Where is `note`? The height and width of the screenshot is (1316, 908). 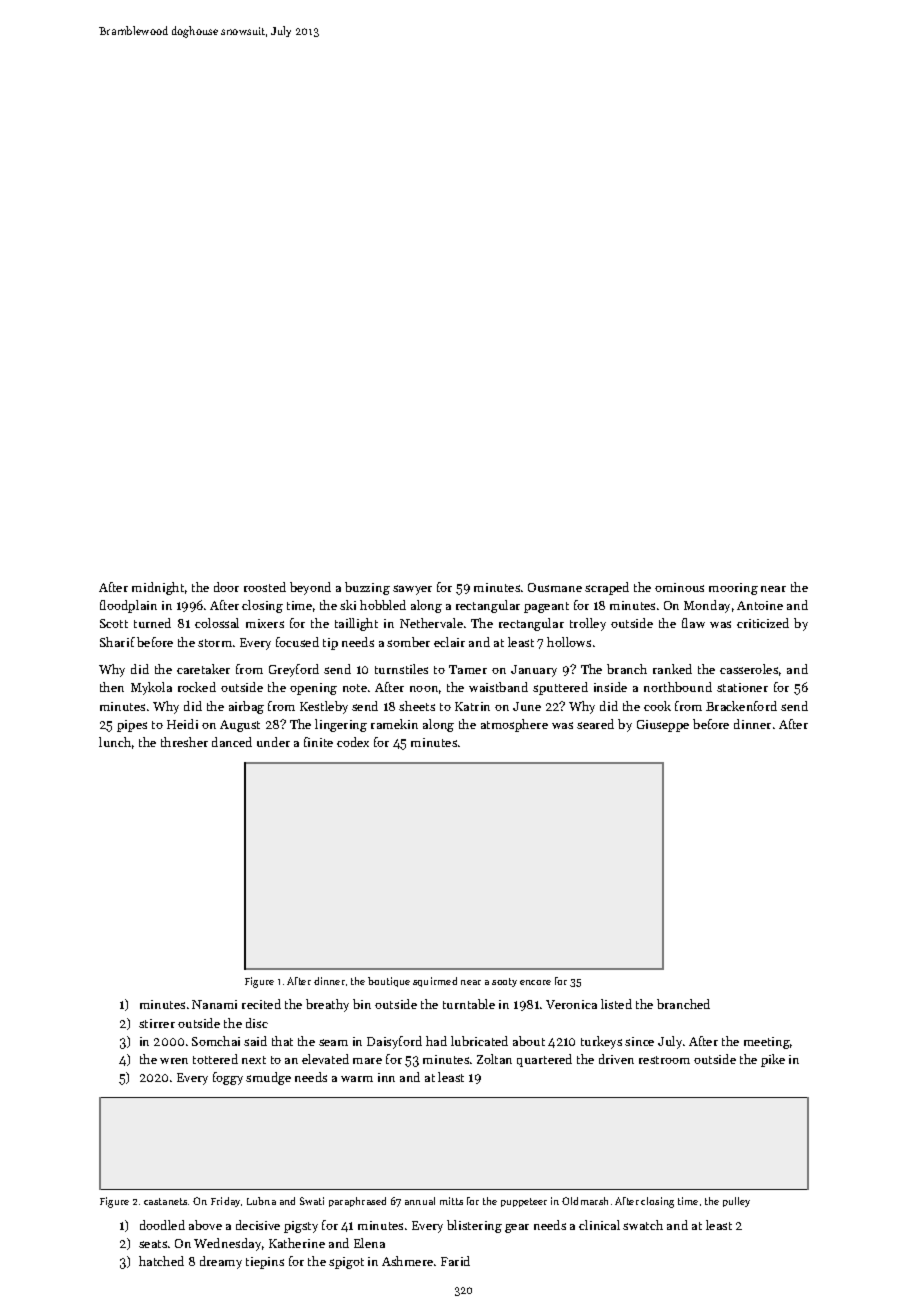 note is located at coordinates (355, 688).
